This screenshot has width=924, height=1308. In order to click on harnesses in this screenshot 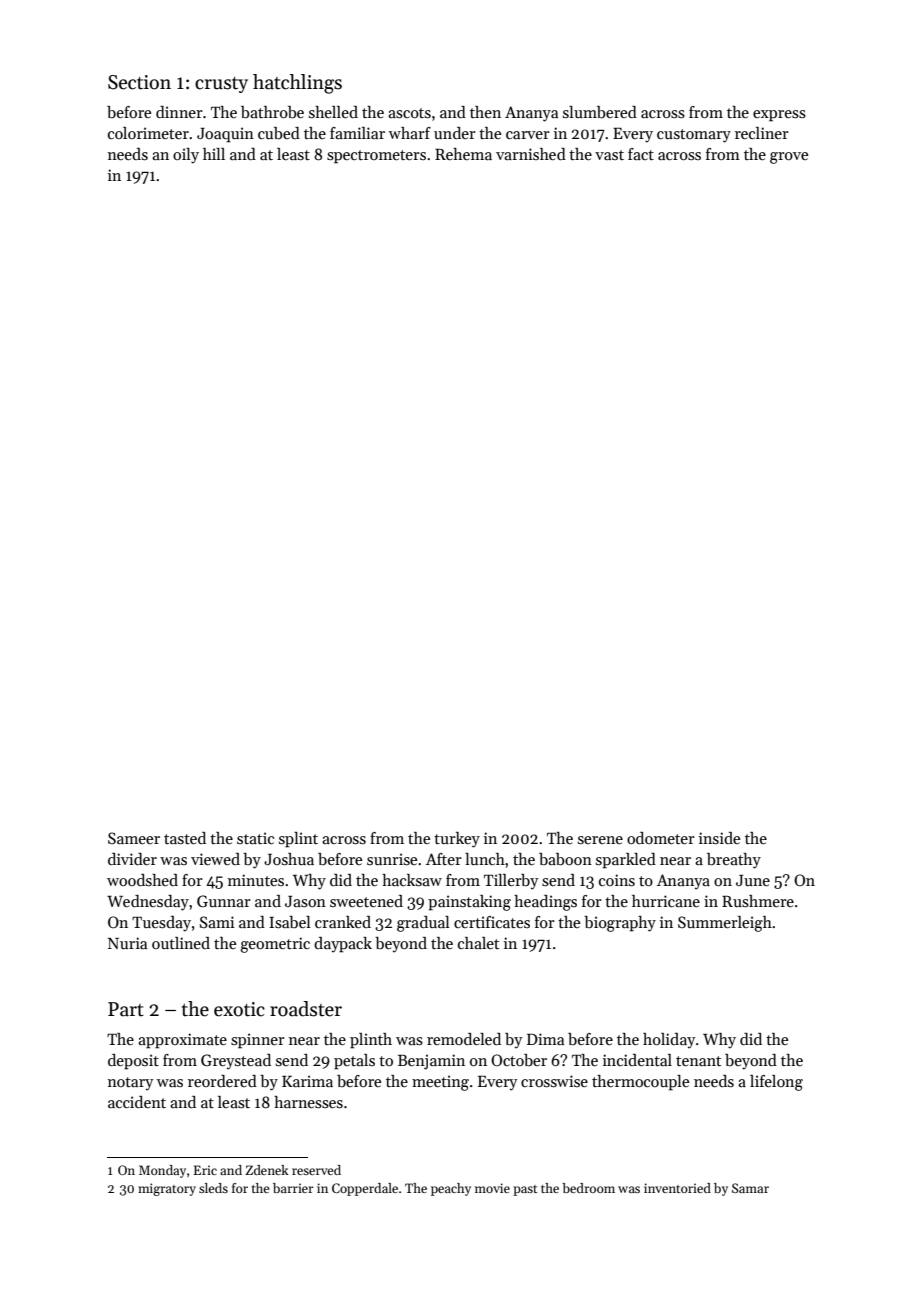, I will do `click(308, 1102)`.
